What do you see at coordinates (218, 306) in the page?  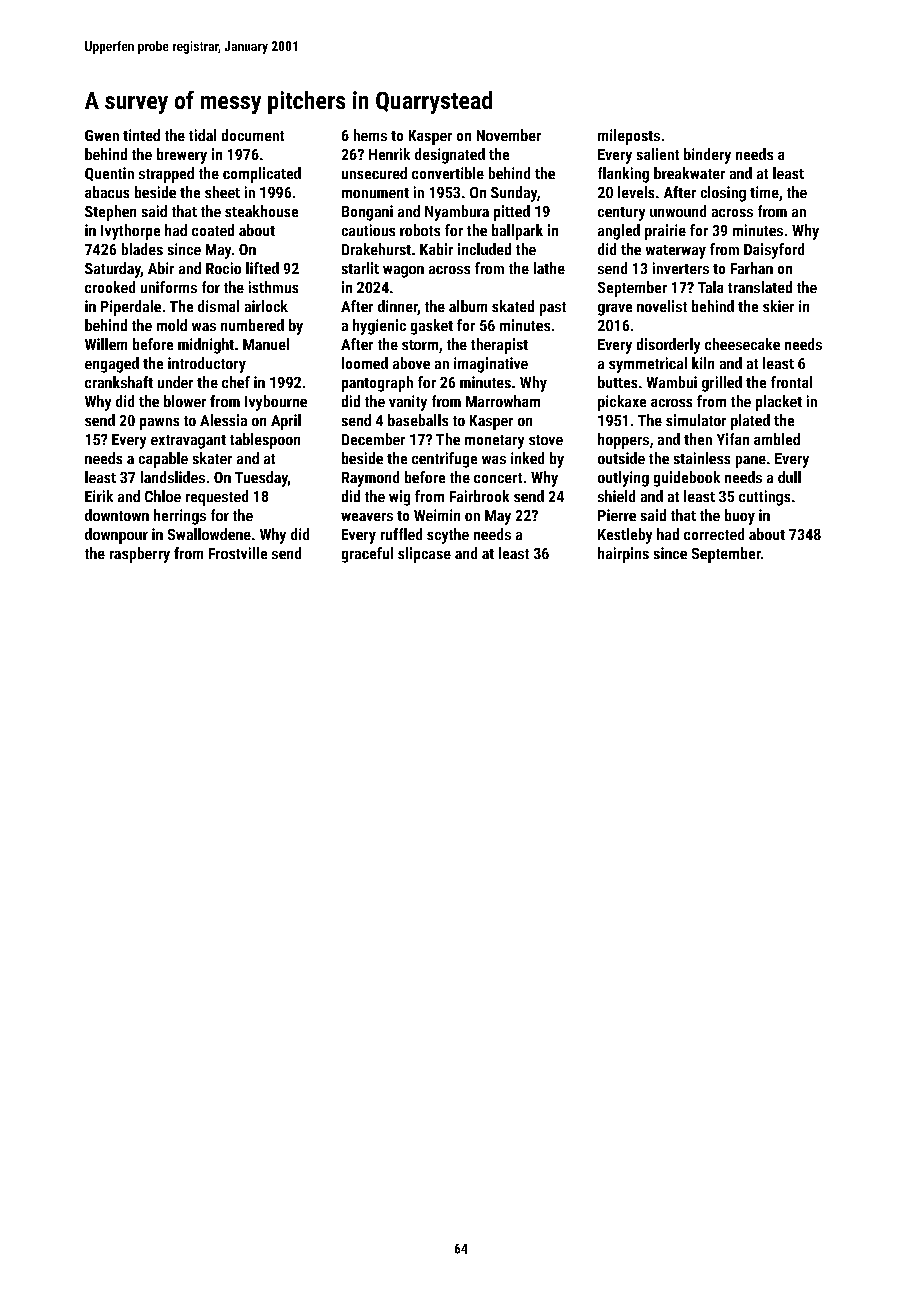 I see `dismal` at bounding box center [218, 306].
